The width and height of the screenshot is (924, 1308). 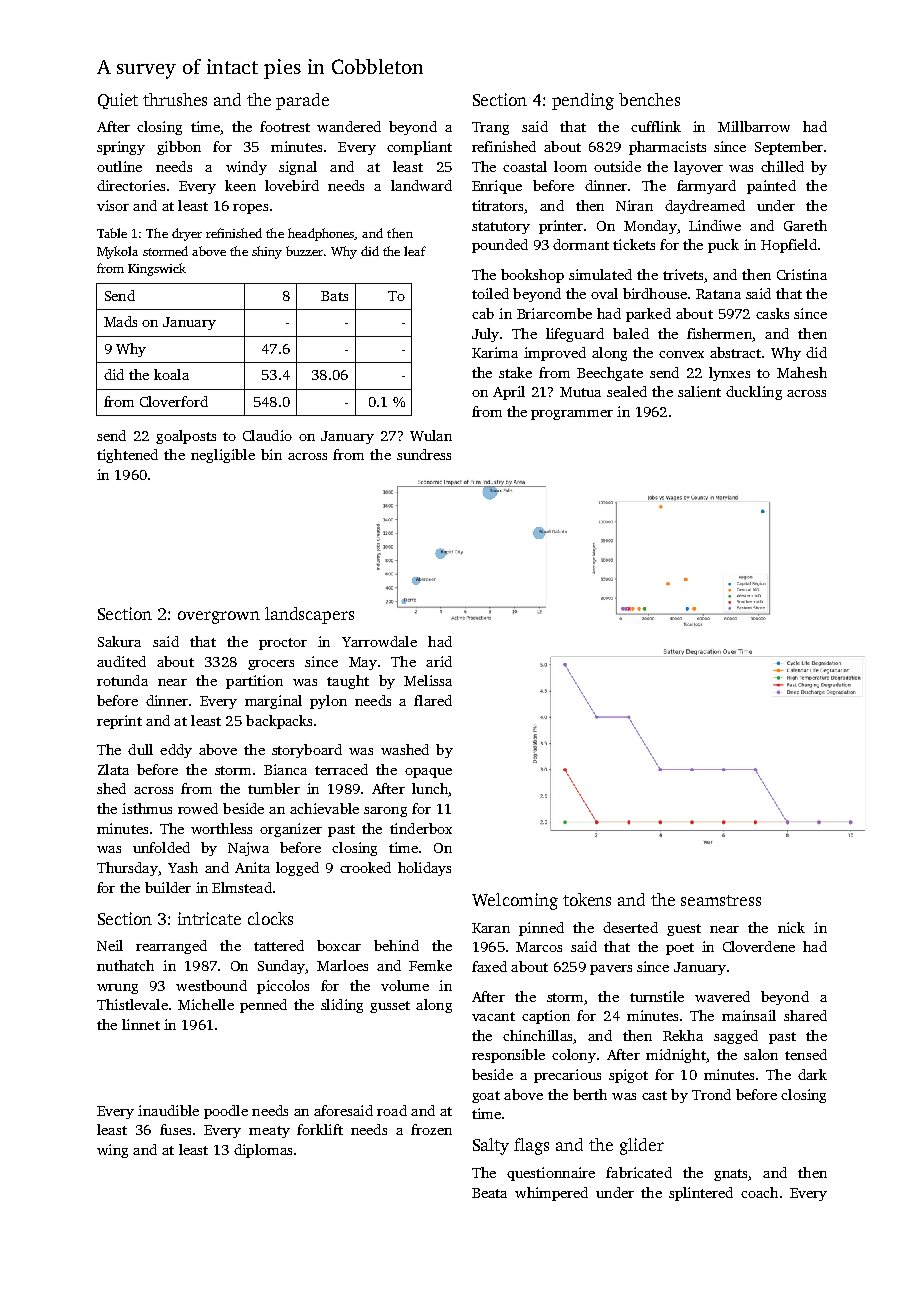 What do you see at coordinates (175, 1129) in the screenshot?
I see `fuses` at bounding box center [175, 1129].
